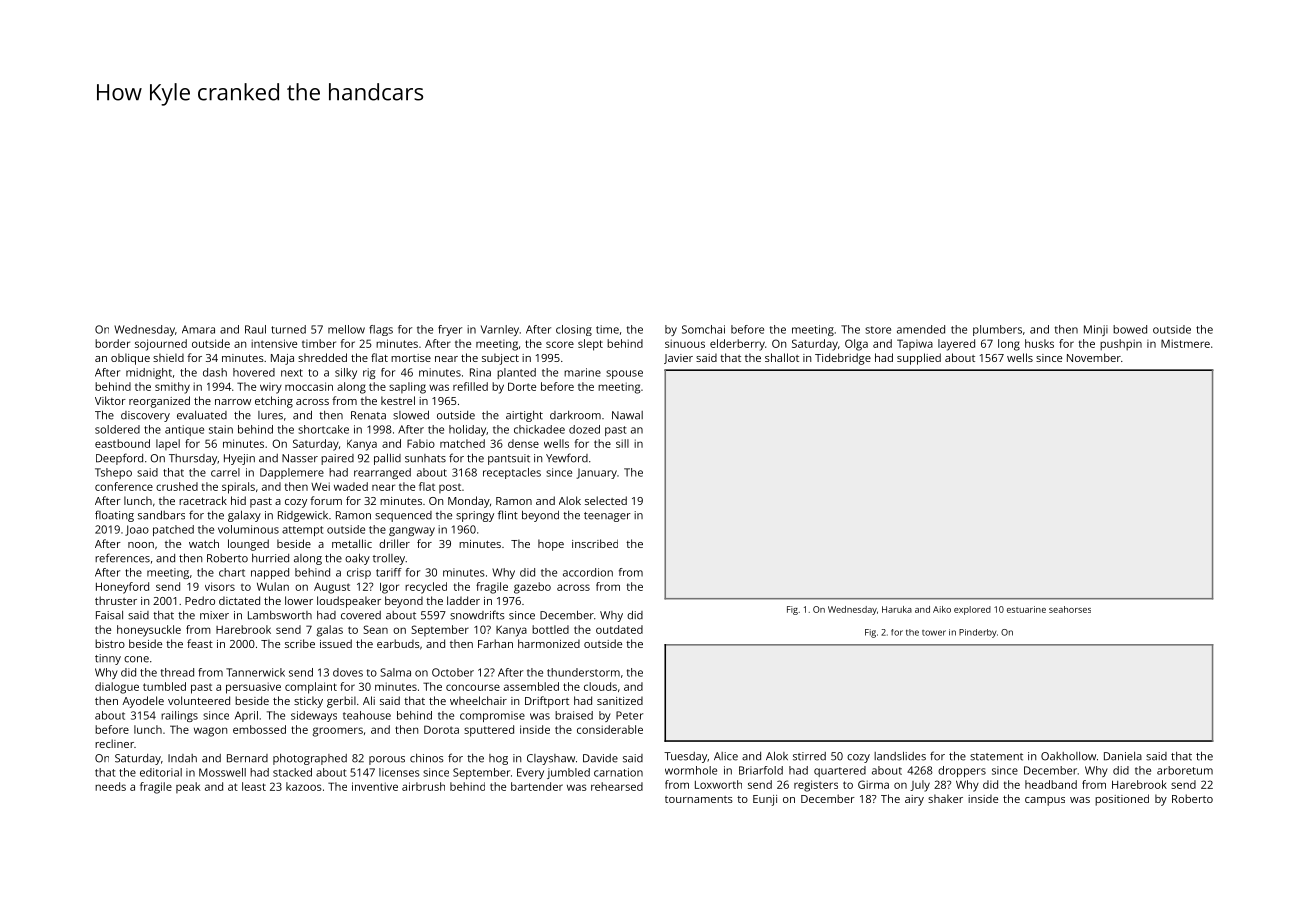 The width and height of the page is (1308, 924). I want to click on carrel, so click(225, 472).
